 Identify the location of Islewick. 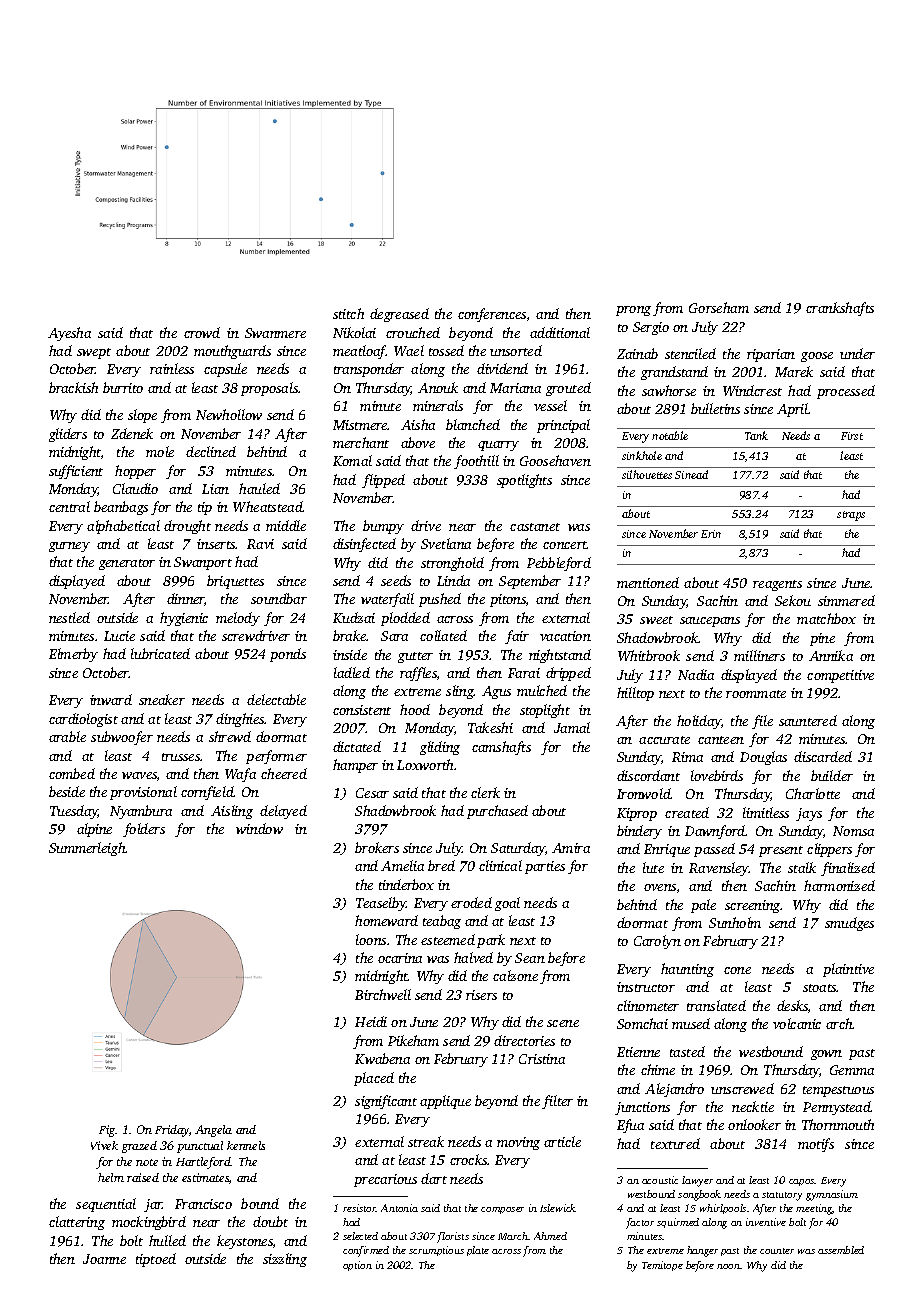
(558, 1208).
